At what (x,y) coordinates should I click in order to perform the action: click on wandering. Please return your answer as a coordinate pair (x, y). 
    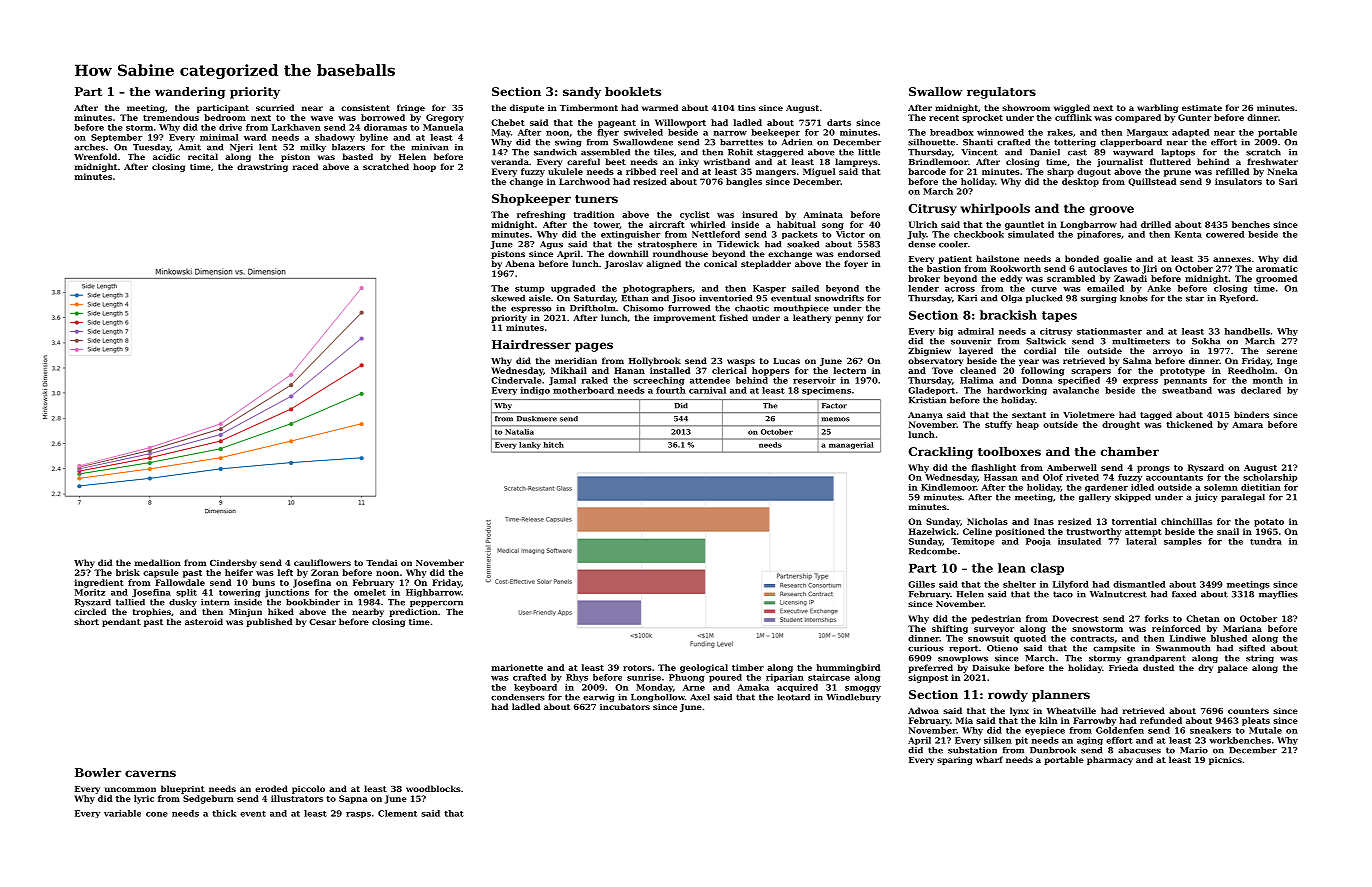
    Looking at the image, I should click on (190, 93).
